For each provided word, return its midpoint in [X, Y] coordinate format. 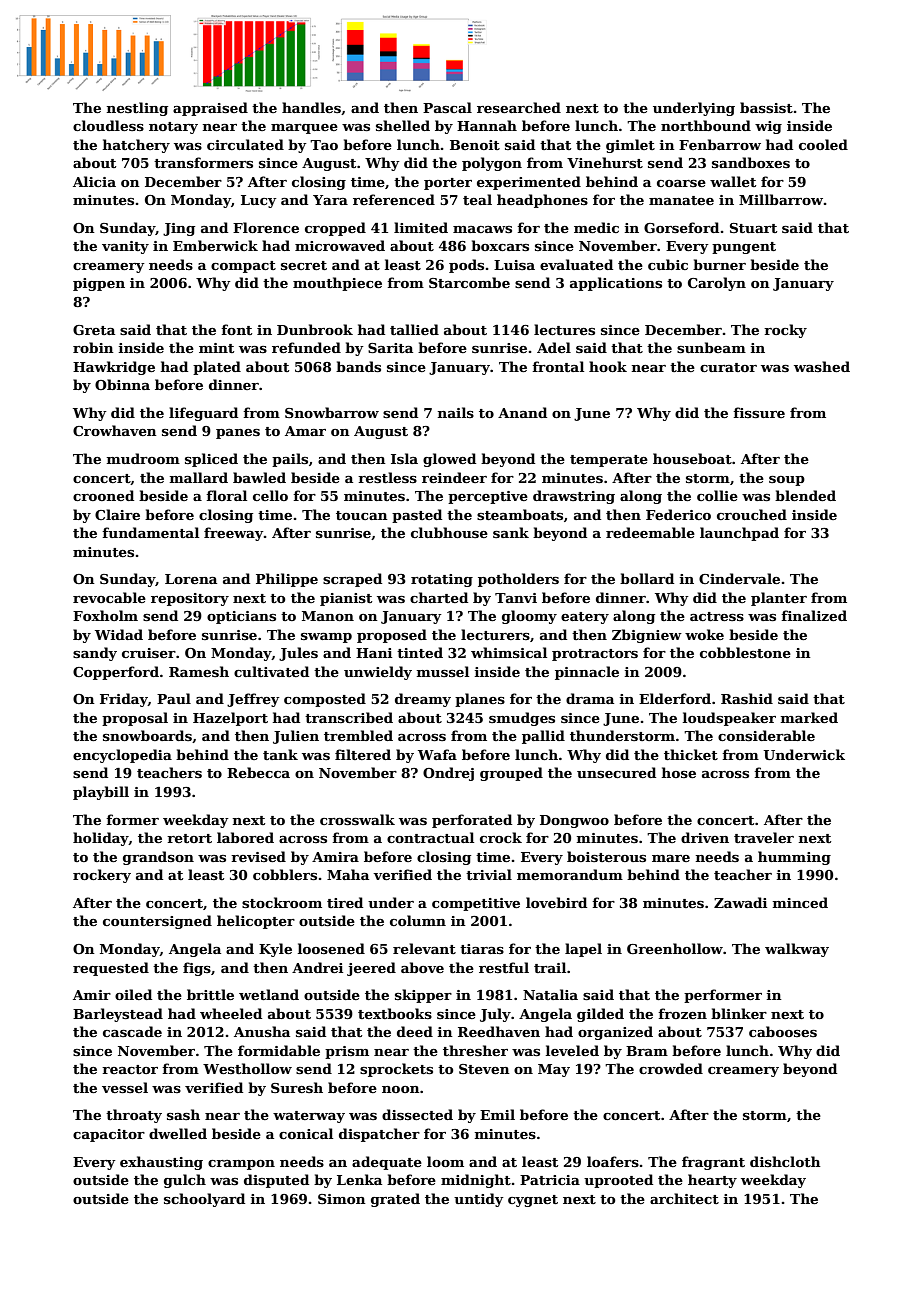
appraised [210, 109]
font [236, 329]
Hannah [487, 125]
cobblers [285, 874]
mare [671, 858]
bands [358, 366]
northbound [706, 125]
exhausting [161, 1163]
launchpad [739, 534]
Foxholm [105, 615]
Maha [348, 874]
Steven [484, 1069]
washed [822, 366]
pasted [417, 516]
